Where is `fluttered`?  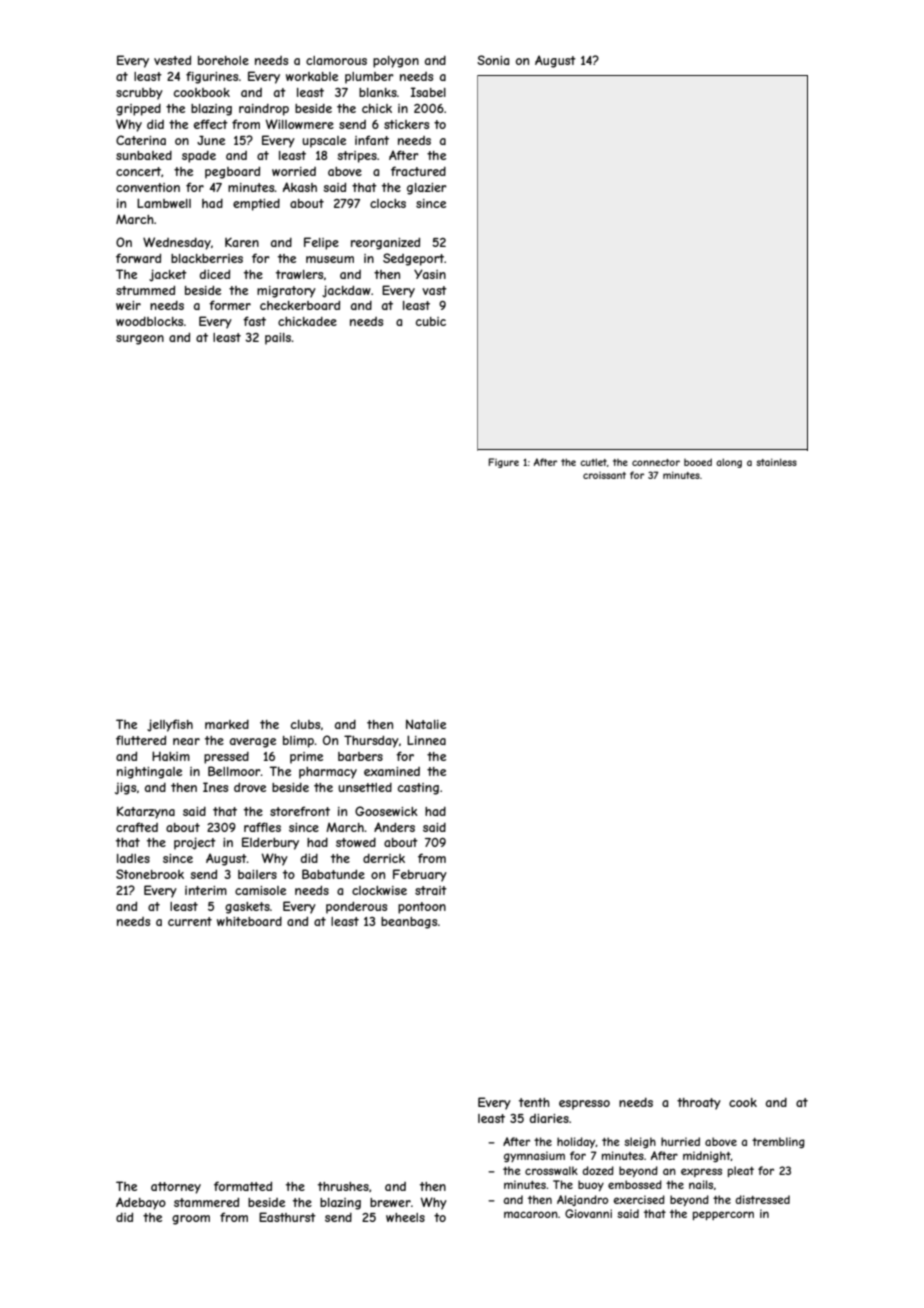 fluttered is located at coordinates (141, 740).
